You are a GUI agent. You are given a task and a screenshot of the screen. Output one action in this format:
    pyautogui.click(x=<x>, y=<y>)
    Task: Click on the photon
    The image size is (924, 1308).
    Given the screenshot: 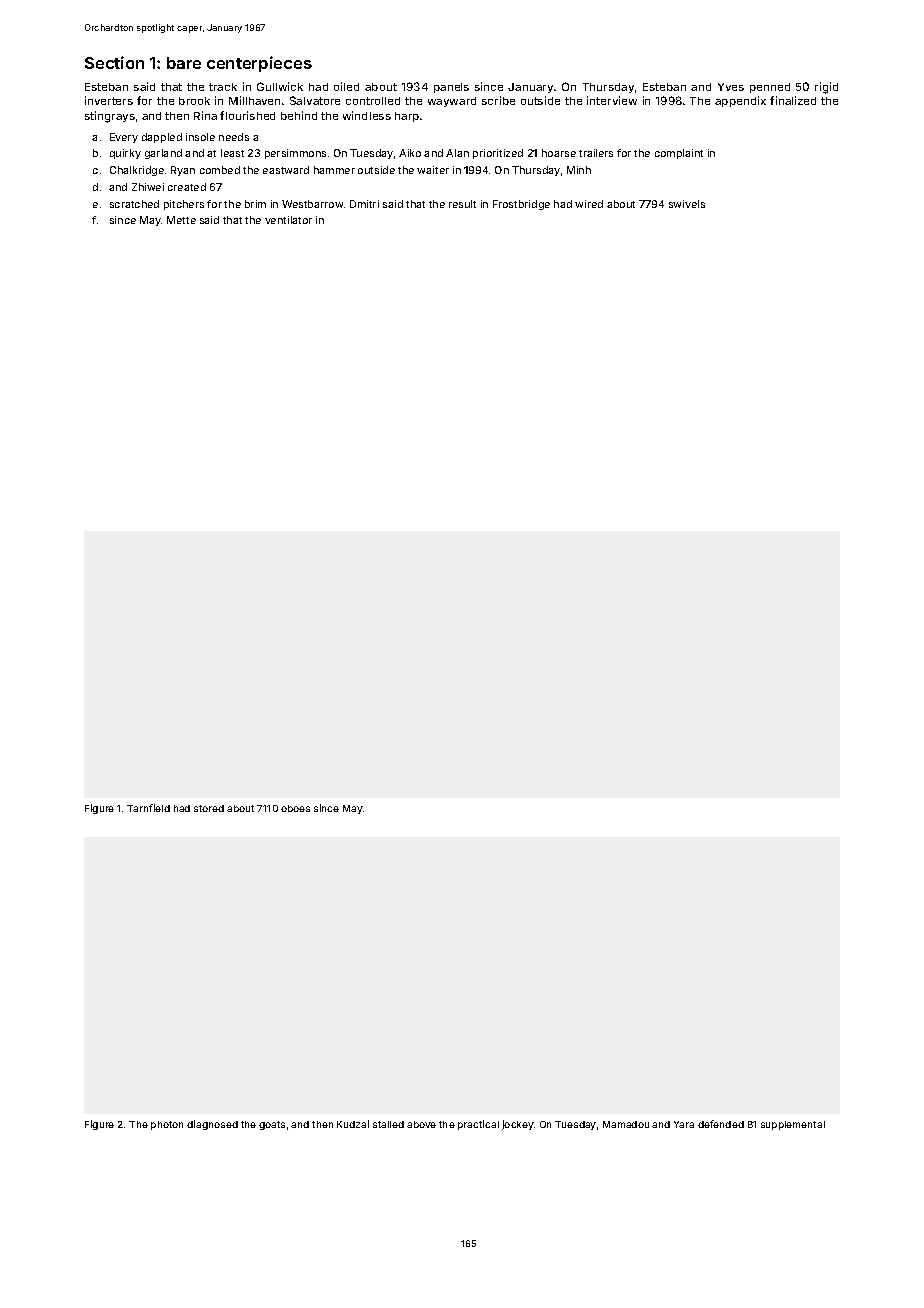 What is the action you would take?
    pyautogui.click(x=167, y=1125)
